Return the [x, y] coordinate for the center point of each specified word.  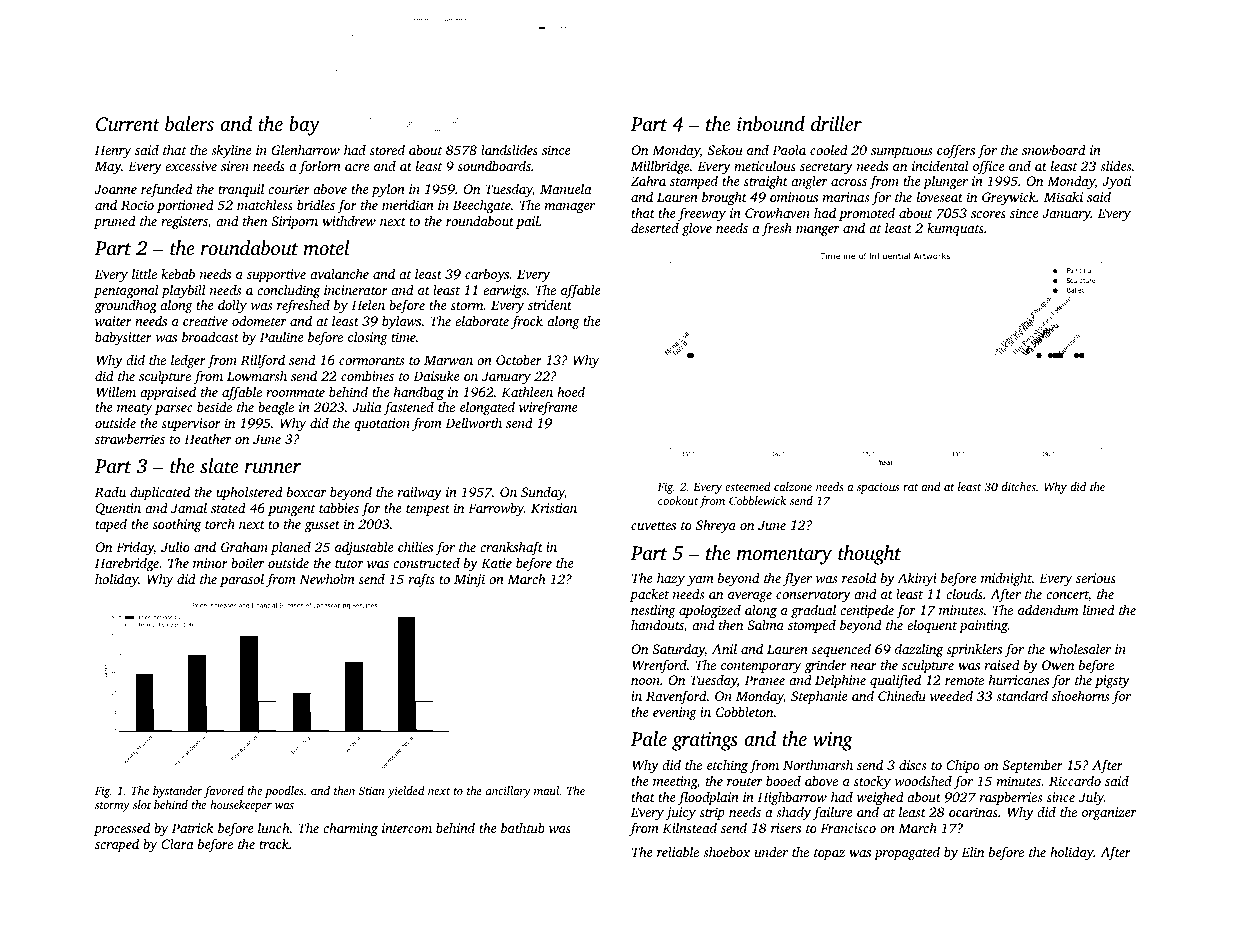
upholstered [249, 493]
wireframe [548, 408]
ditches [1018, 486]
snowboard [1054, 149]
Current [128, 124]
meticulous [765, 165]
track [274, 844]
